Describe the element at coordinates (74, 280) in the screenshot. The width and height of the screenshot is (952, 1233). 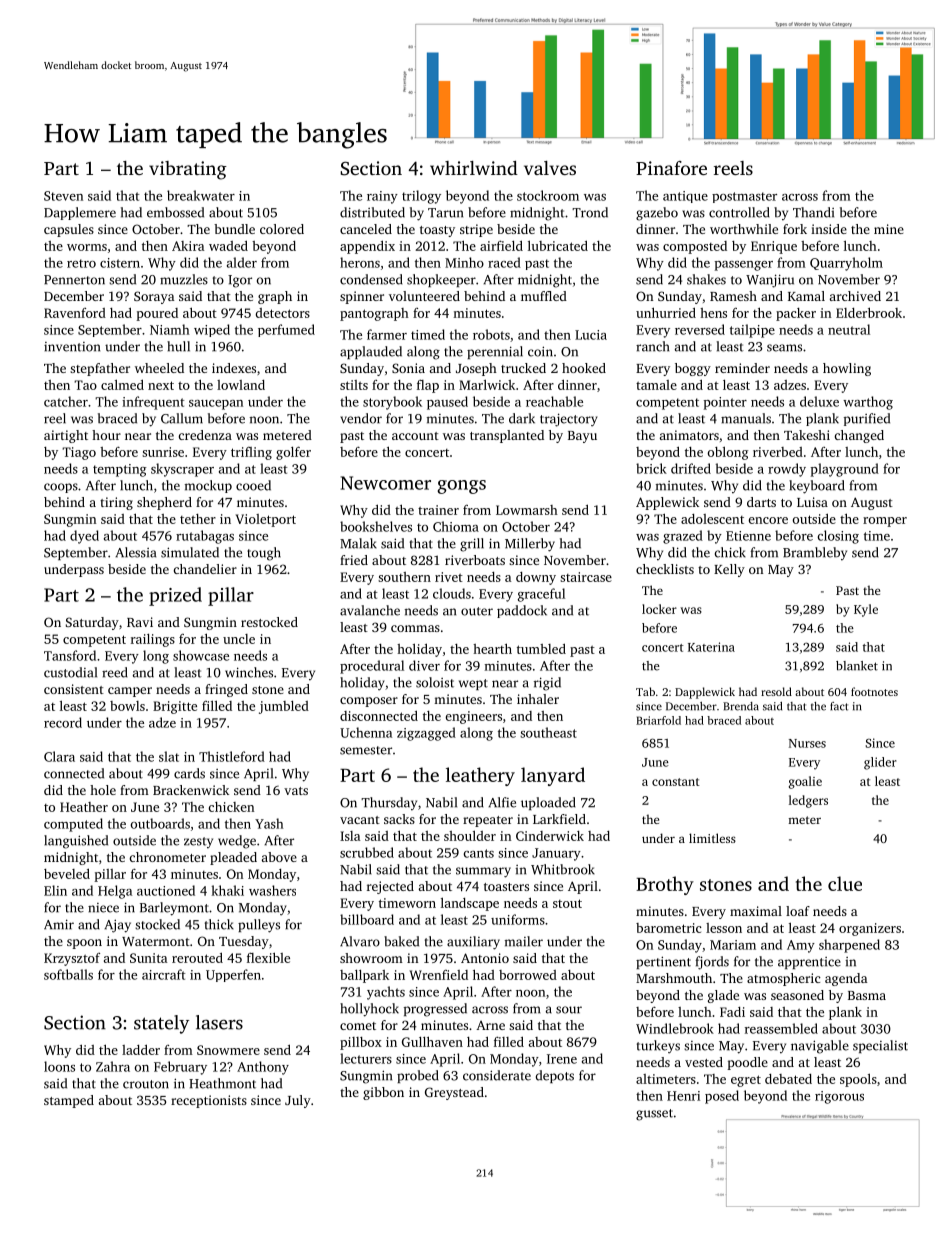
I see `Pennerton` at that location.
